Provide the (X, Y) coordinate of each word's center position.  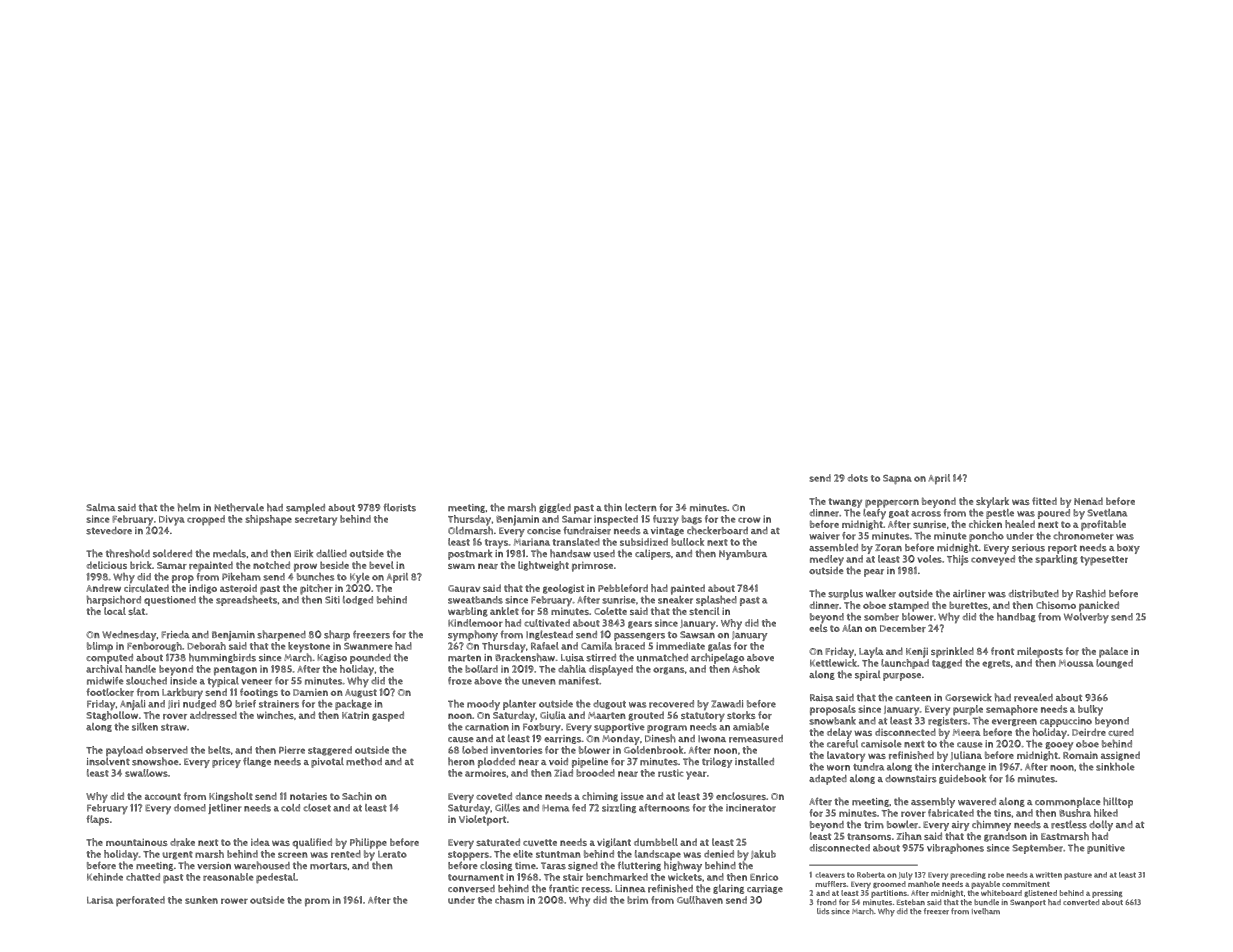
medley (827, 560)
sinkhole (1115, 767)
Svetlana (1107, 513)
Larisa (100, 900)
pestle (1000, 514)
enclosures (741, 796)
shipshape (269, 520)
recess (596, 890)
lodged (358, 600)
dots (857, 478)
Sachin (357, 796)
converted (1081, 902)
